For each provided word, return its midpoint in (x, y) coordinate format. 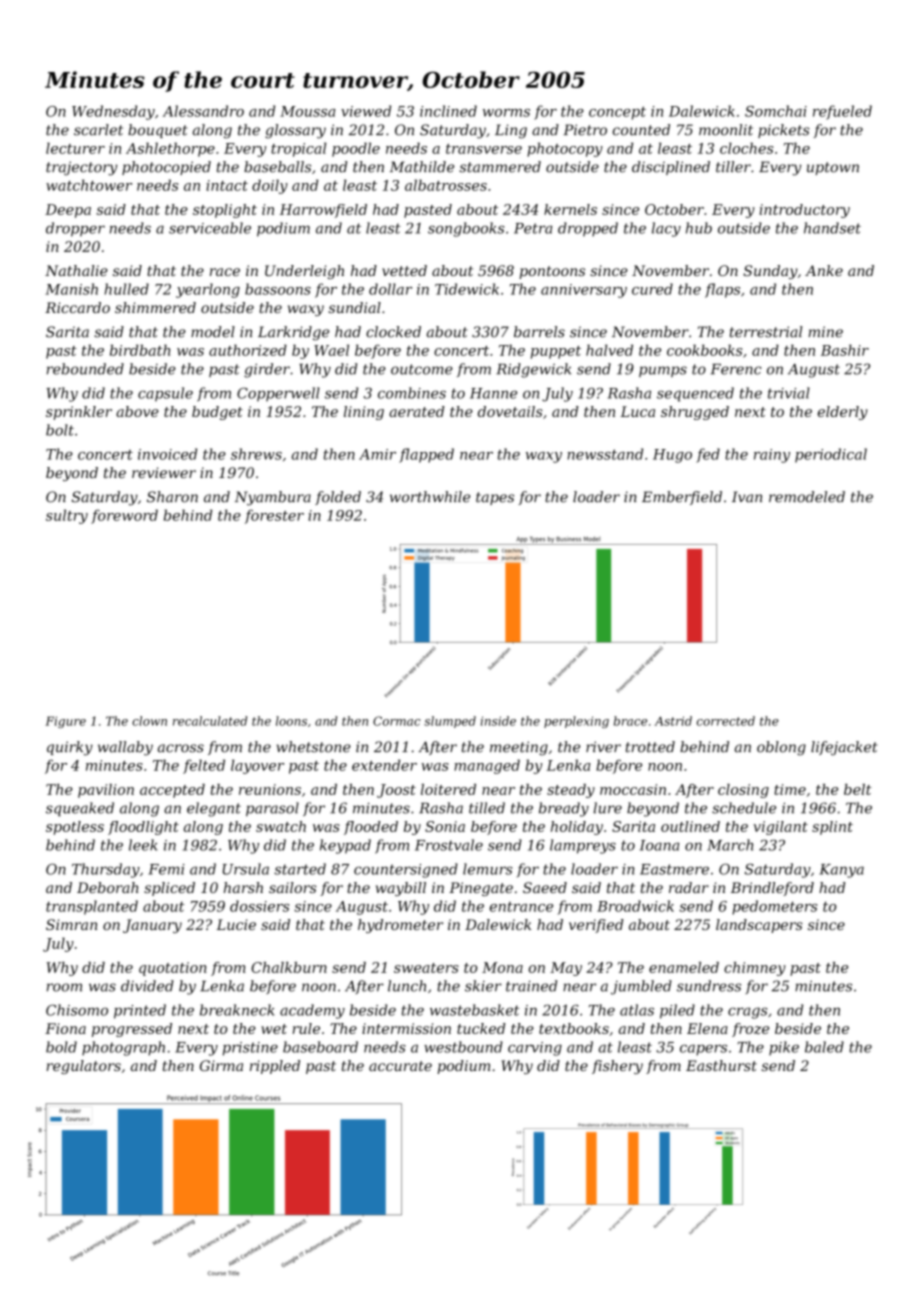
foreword (124, 516)
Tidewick (467, 289)
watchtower (89, 185)
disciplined (671, 168)
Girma (221, 1065)
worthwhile (430, 497)
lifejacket (844, 748)
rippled (275, 1067)
